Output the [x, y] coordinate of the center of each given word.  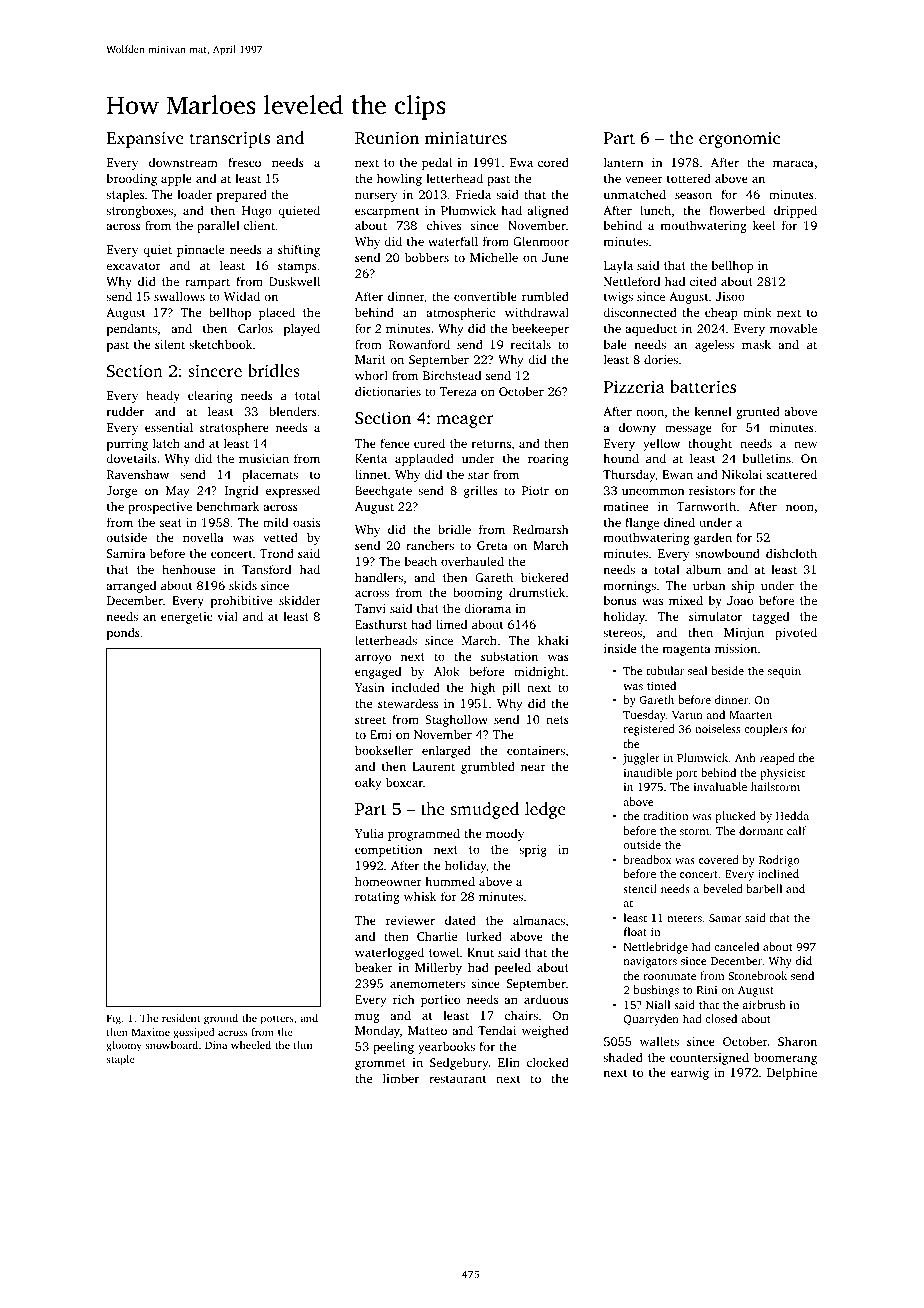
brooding [131, 179]
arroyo [373, 659]
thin [303, 1045]
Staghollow [456, 720]
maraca [793, 163]
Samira [126, 553]
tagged [770, 617]
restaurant [458, 1079]
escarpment [387, 212]
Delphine [792, 1073]
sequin [784, 672]
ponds [123, 633]
